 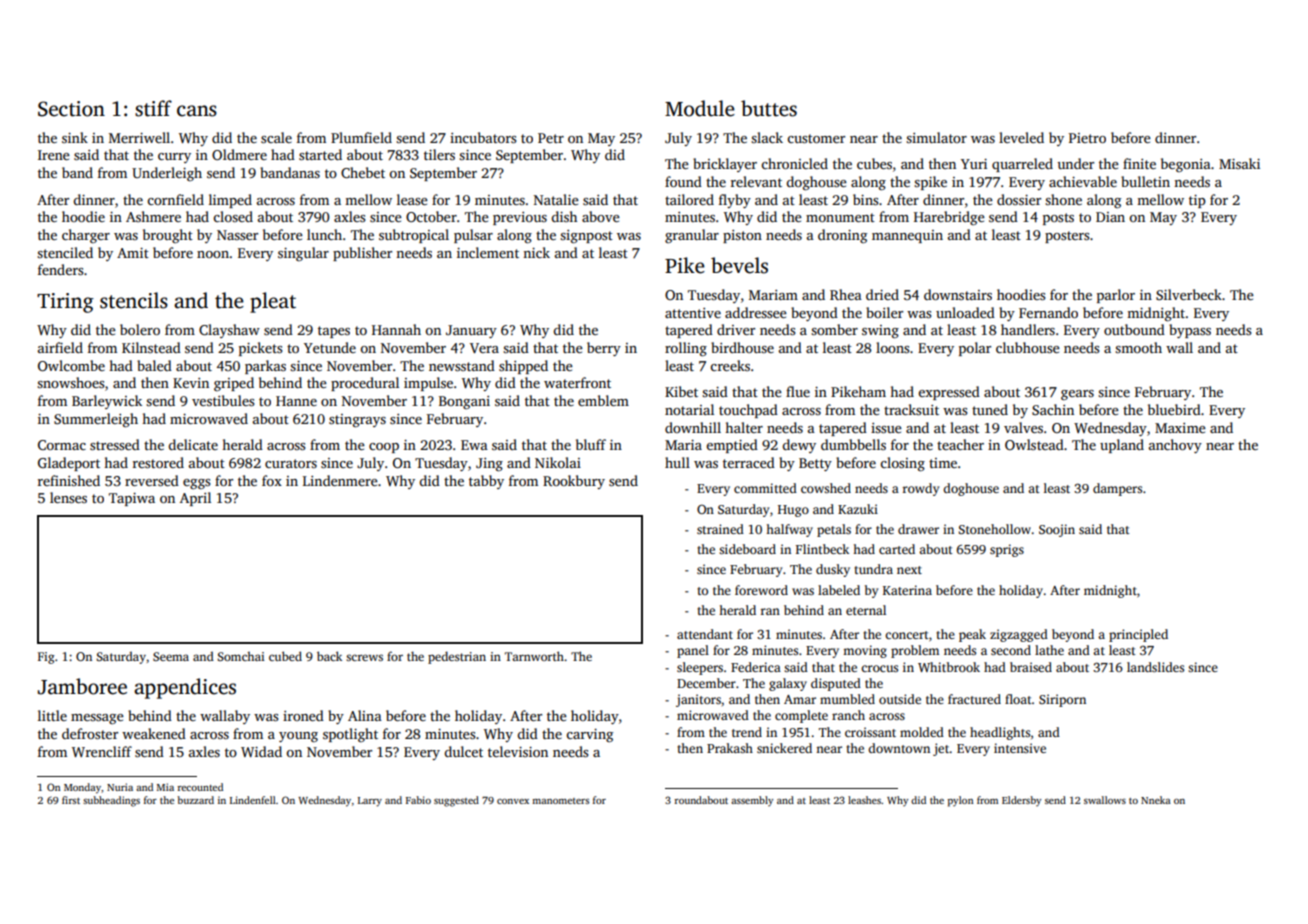 What do you see at coordinates (765, 488) in the screenshot?
I see `committed` at bounding box center [765, 488].
